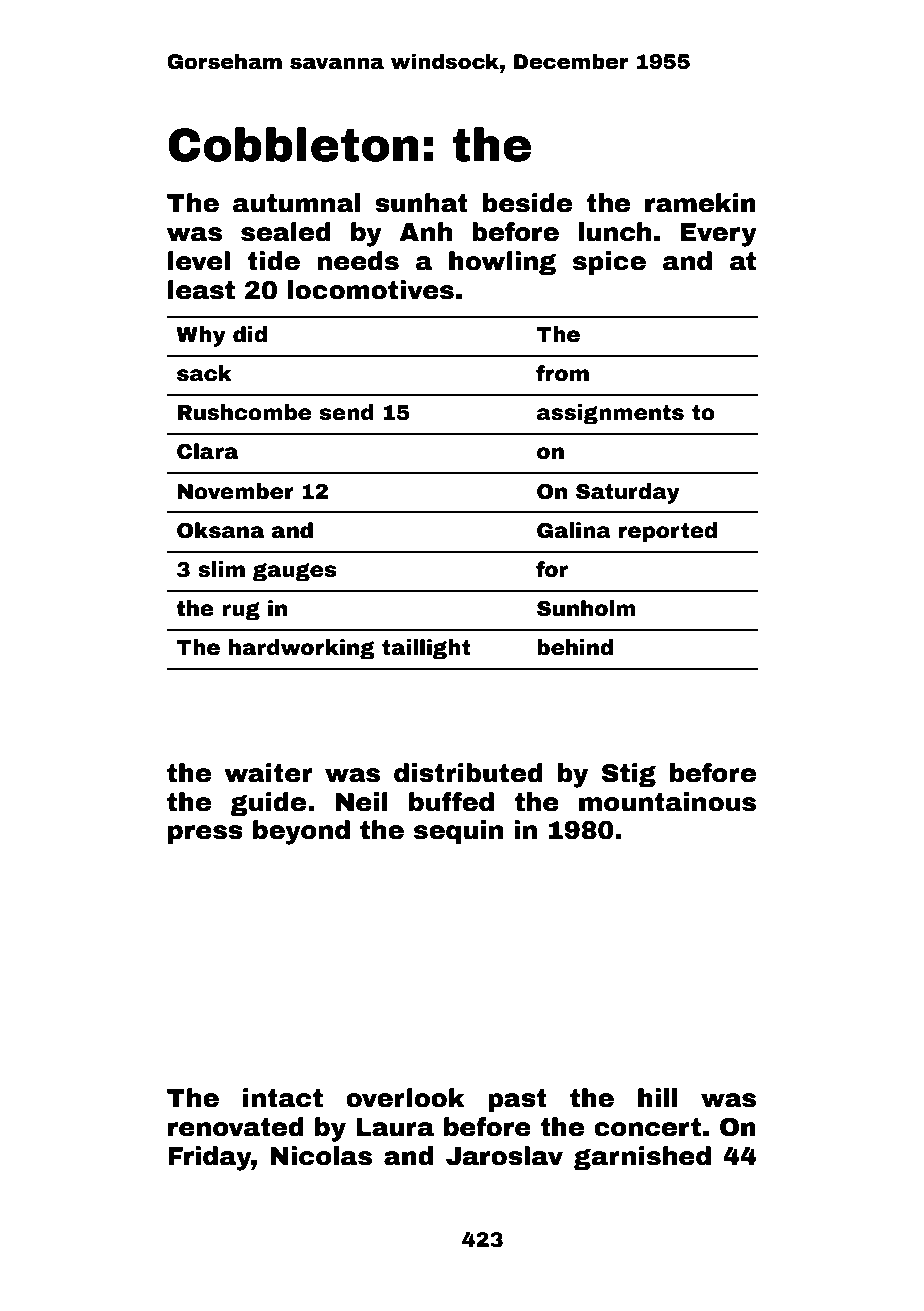 This screenshot has height=1311, width=924. Describe the element at coordinates (205, 834) in the screenshot. I see `press` at that location.
